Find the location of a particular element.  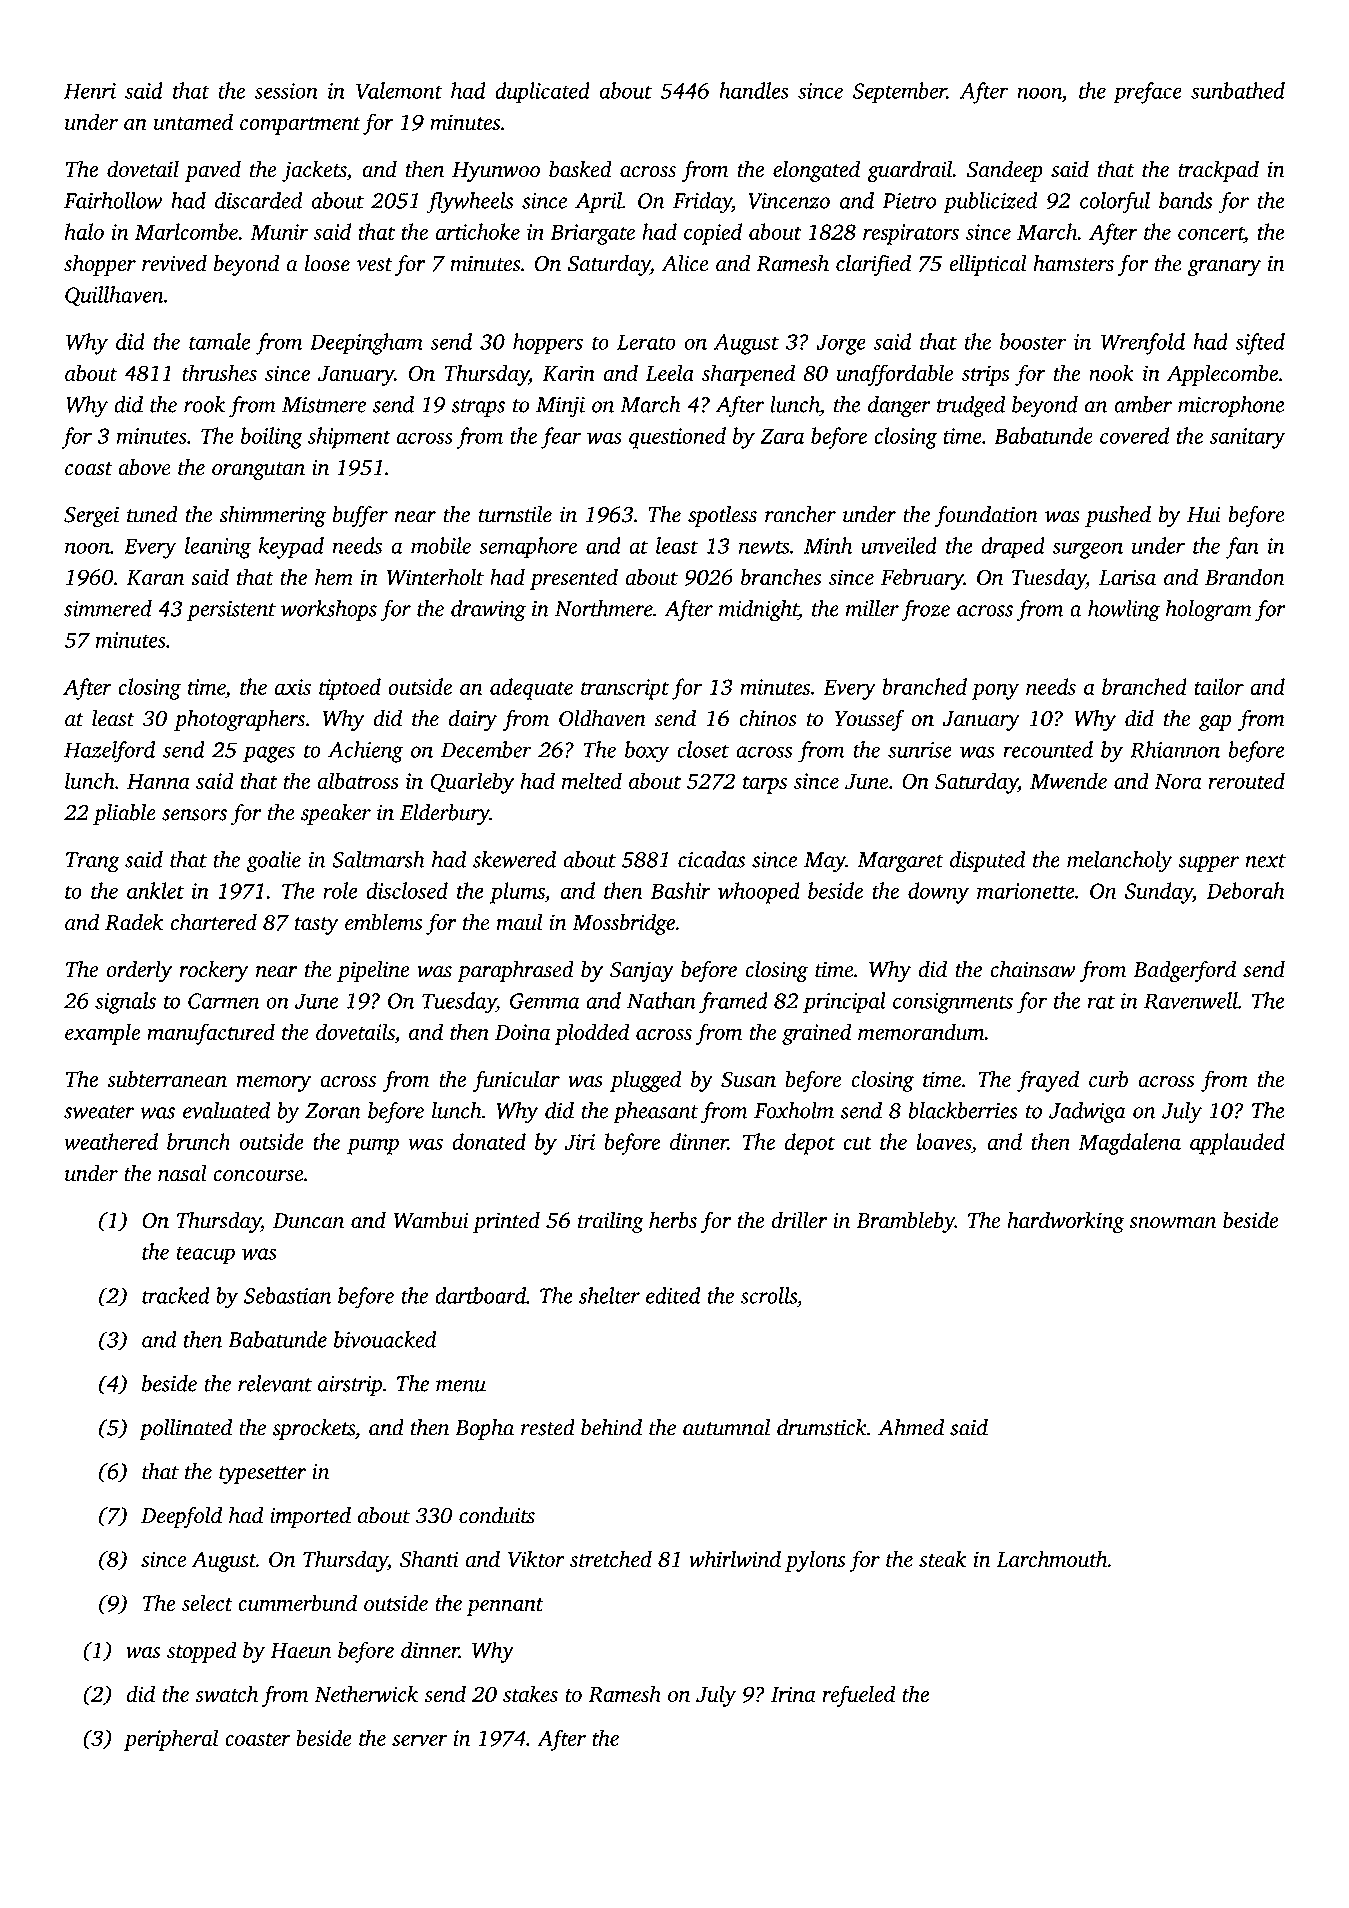

Larchmouth is located at coordinates (1052, 1558).
